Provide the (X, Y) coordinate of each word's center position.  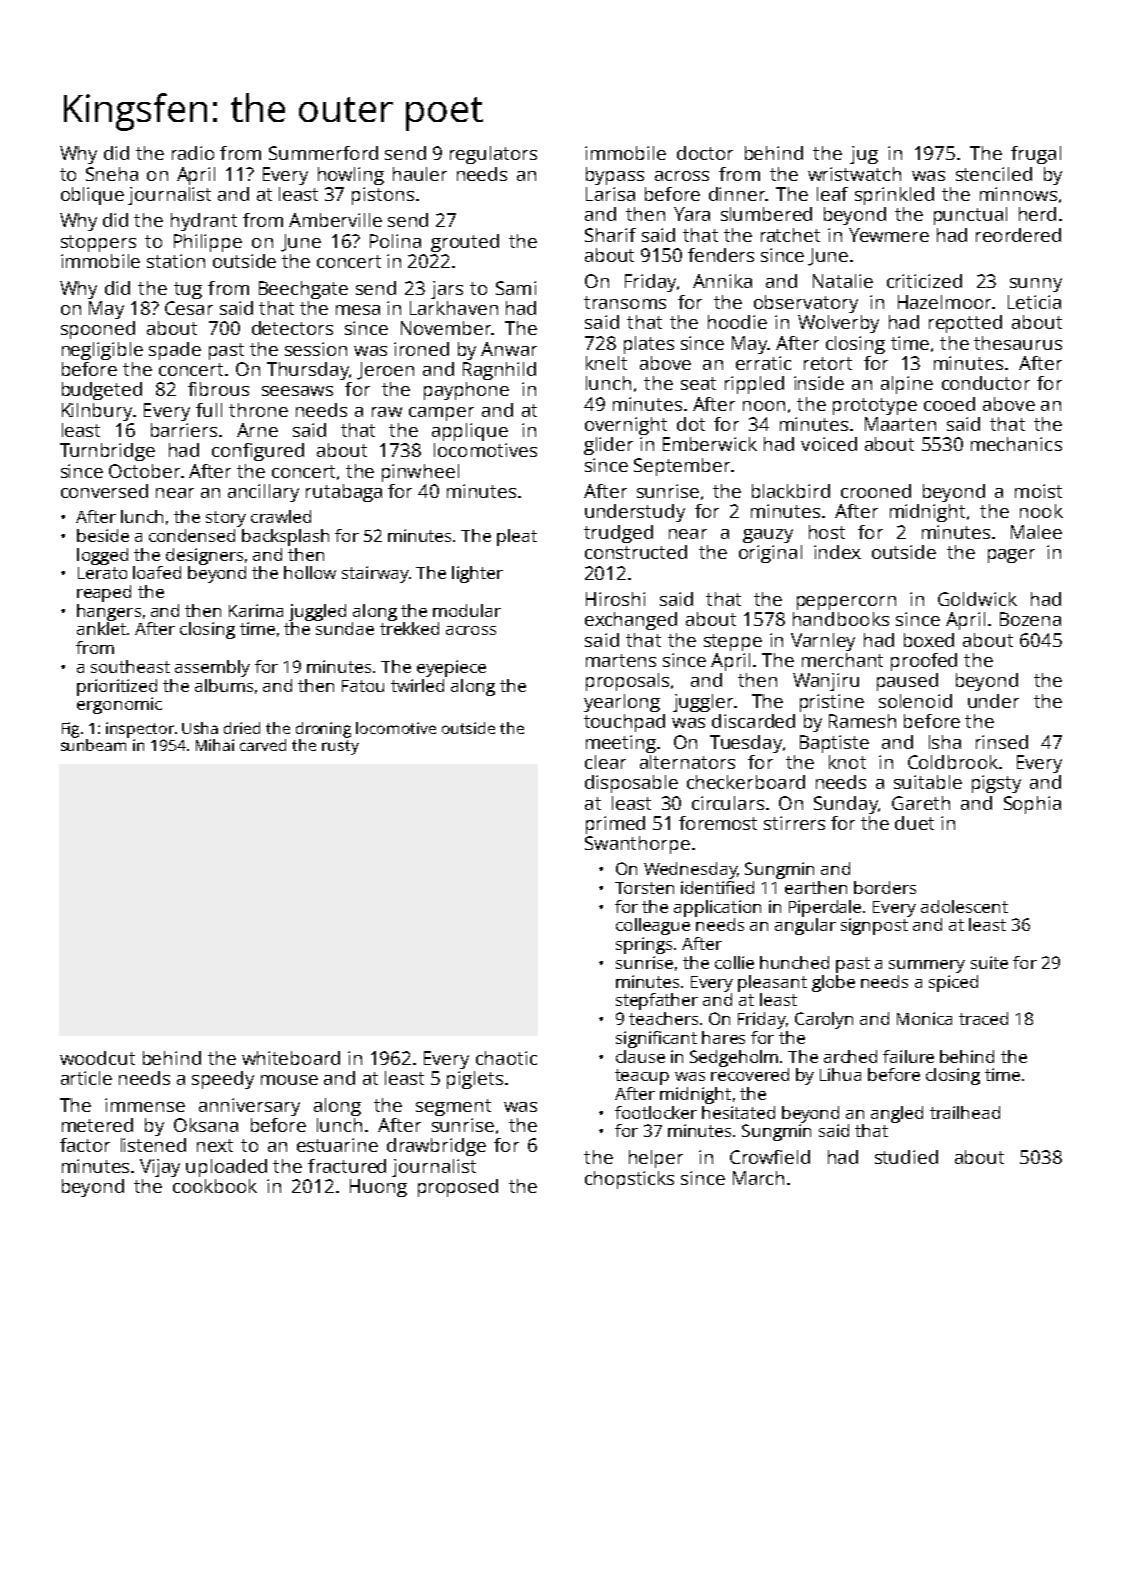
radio (193, 153)
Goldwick (977, 599)
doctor (705, 153)
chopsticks (629, 1180)
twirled (417, 685)
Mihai (215, 745)
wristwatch (854, 174)
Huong (378, 1188)
